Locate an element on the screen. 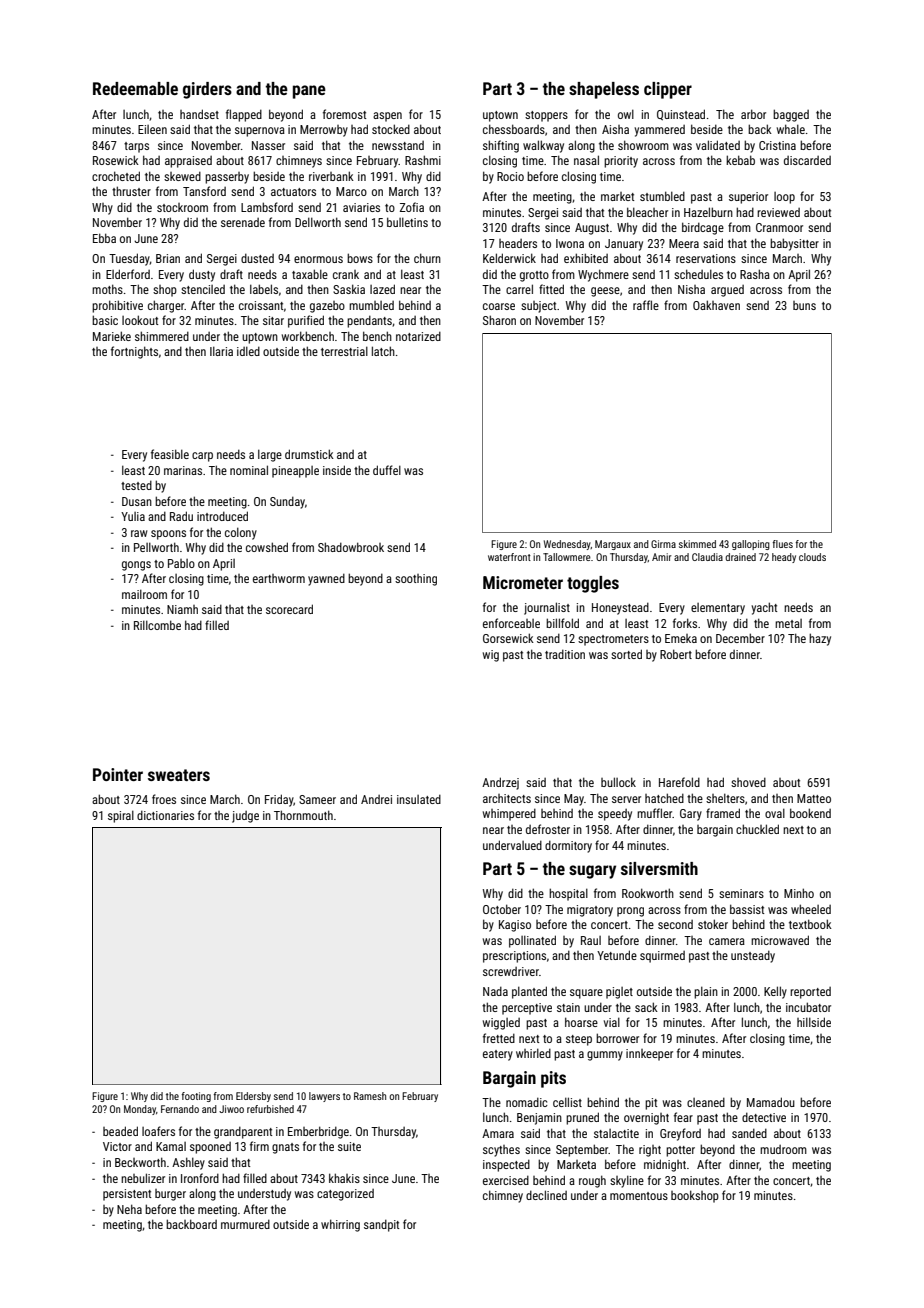 The width and height of the screenshot is (924, 1308). Amir is located at coordinates (662, 557).
